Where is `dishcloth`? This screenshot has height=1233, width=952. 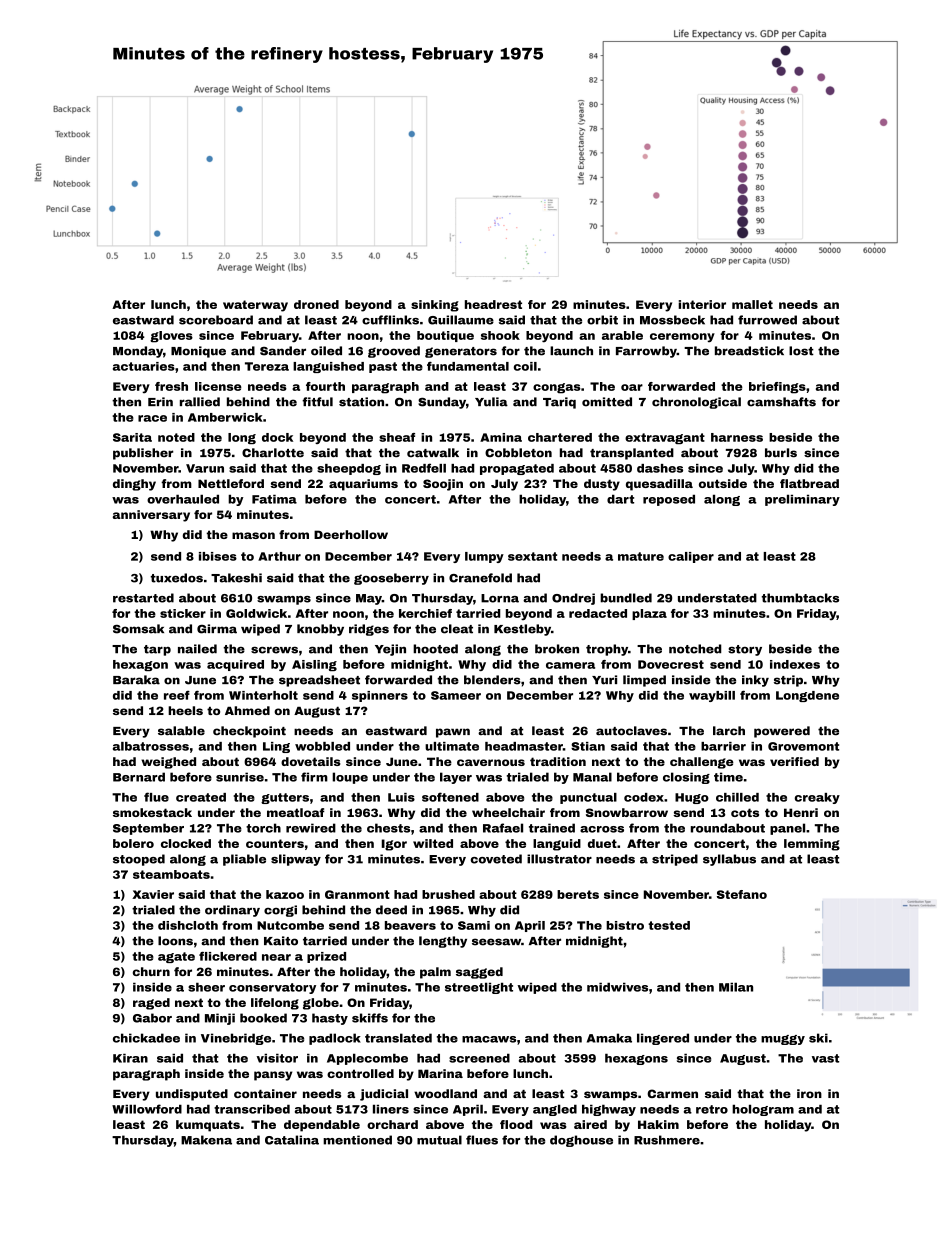 dishcloth is located at coordinates (188, 925).
